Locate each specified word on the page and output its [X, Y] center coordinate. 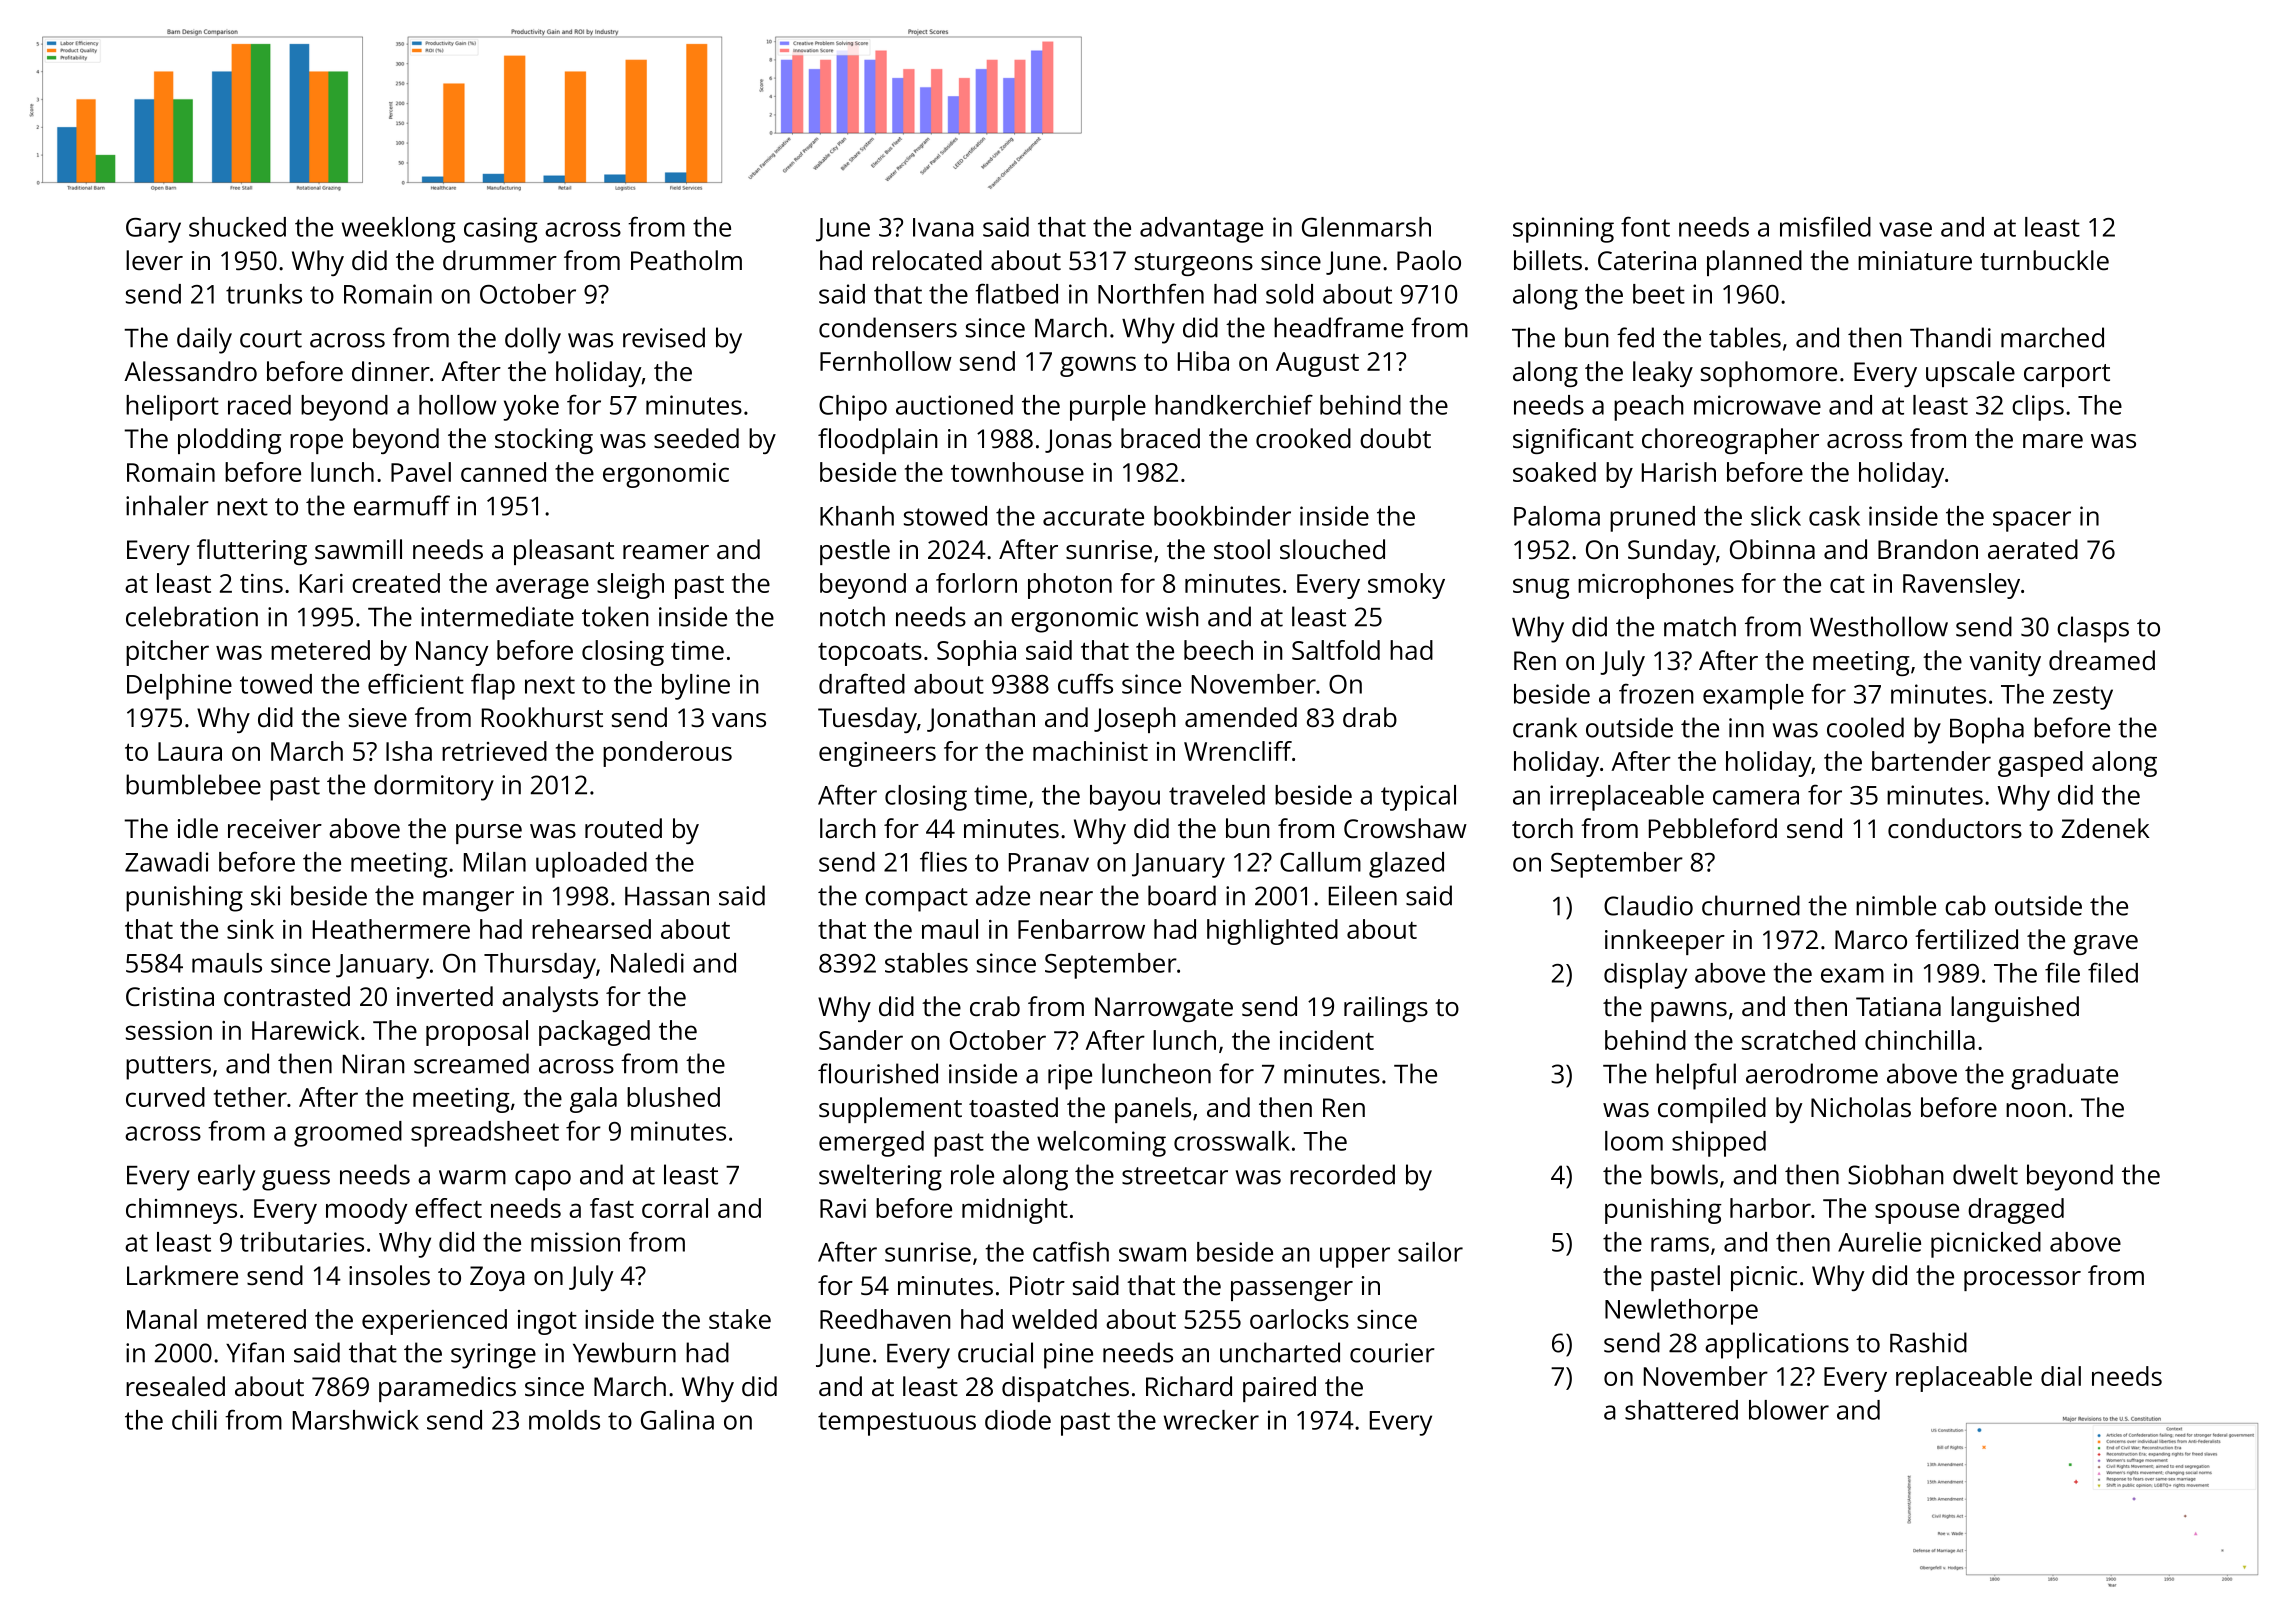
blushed [673, 1097]
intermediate [497, 616]
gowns [1098, 366]
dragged [2016, 1211]
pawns [1689, 1012]
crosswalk [1232, 1141]
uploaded [591, 865]
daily [204, 340]
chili [194, 1420]
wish [1172, 616]
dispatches [1065, 1389]
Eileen [1363, 895]
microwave [1757, 405]
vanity [2005, 663]
